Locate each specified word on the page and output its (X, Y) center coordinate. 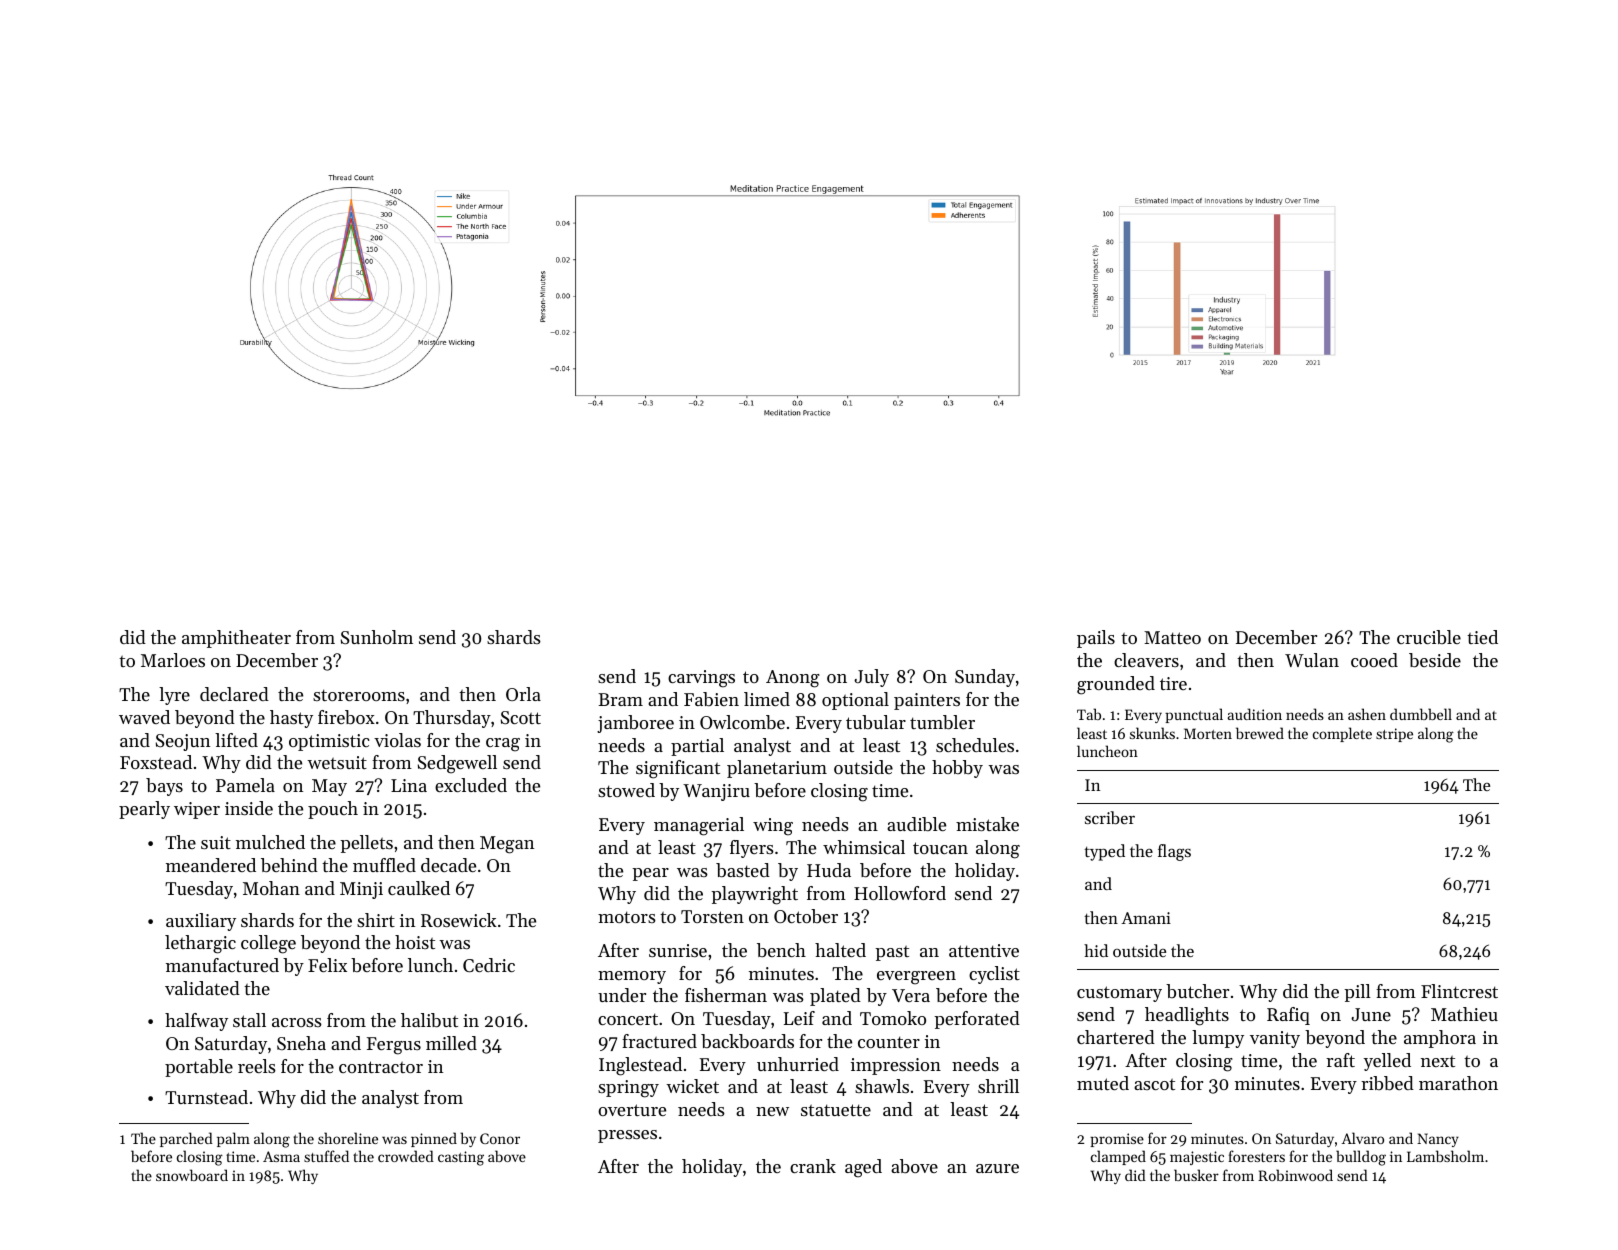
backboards (747, 1041)
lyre (174, 696)
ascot (1154, 1084)
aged (863, 1168)
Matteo (1172, 637)
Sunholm (377, 637)
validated (202, 988)
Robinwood (1295, 1175)
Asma (281, 1156)
